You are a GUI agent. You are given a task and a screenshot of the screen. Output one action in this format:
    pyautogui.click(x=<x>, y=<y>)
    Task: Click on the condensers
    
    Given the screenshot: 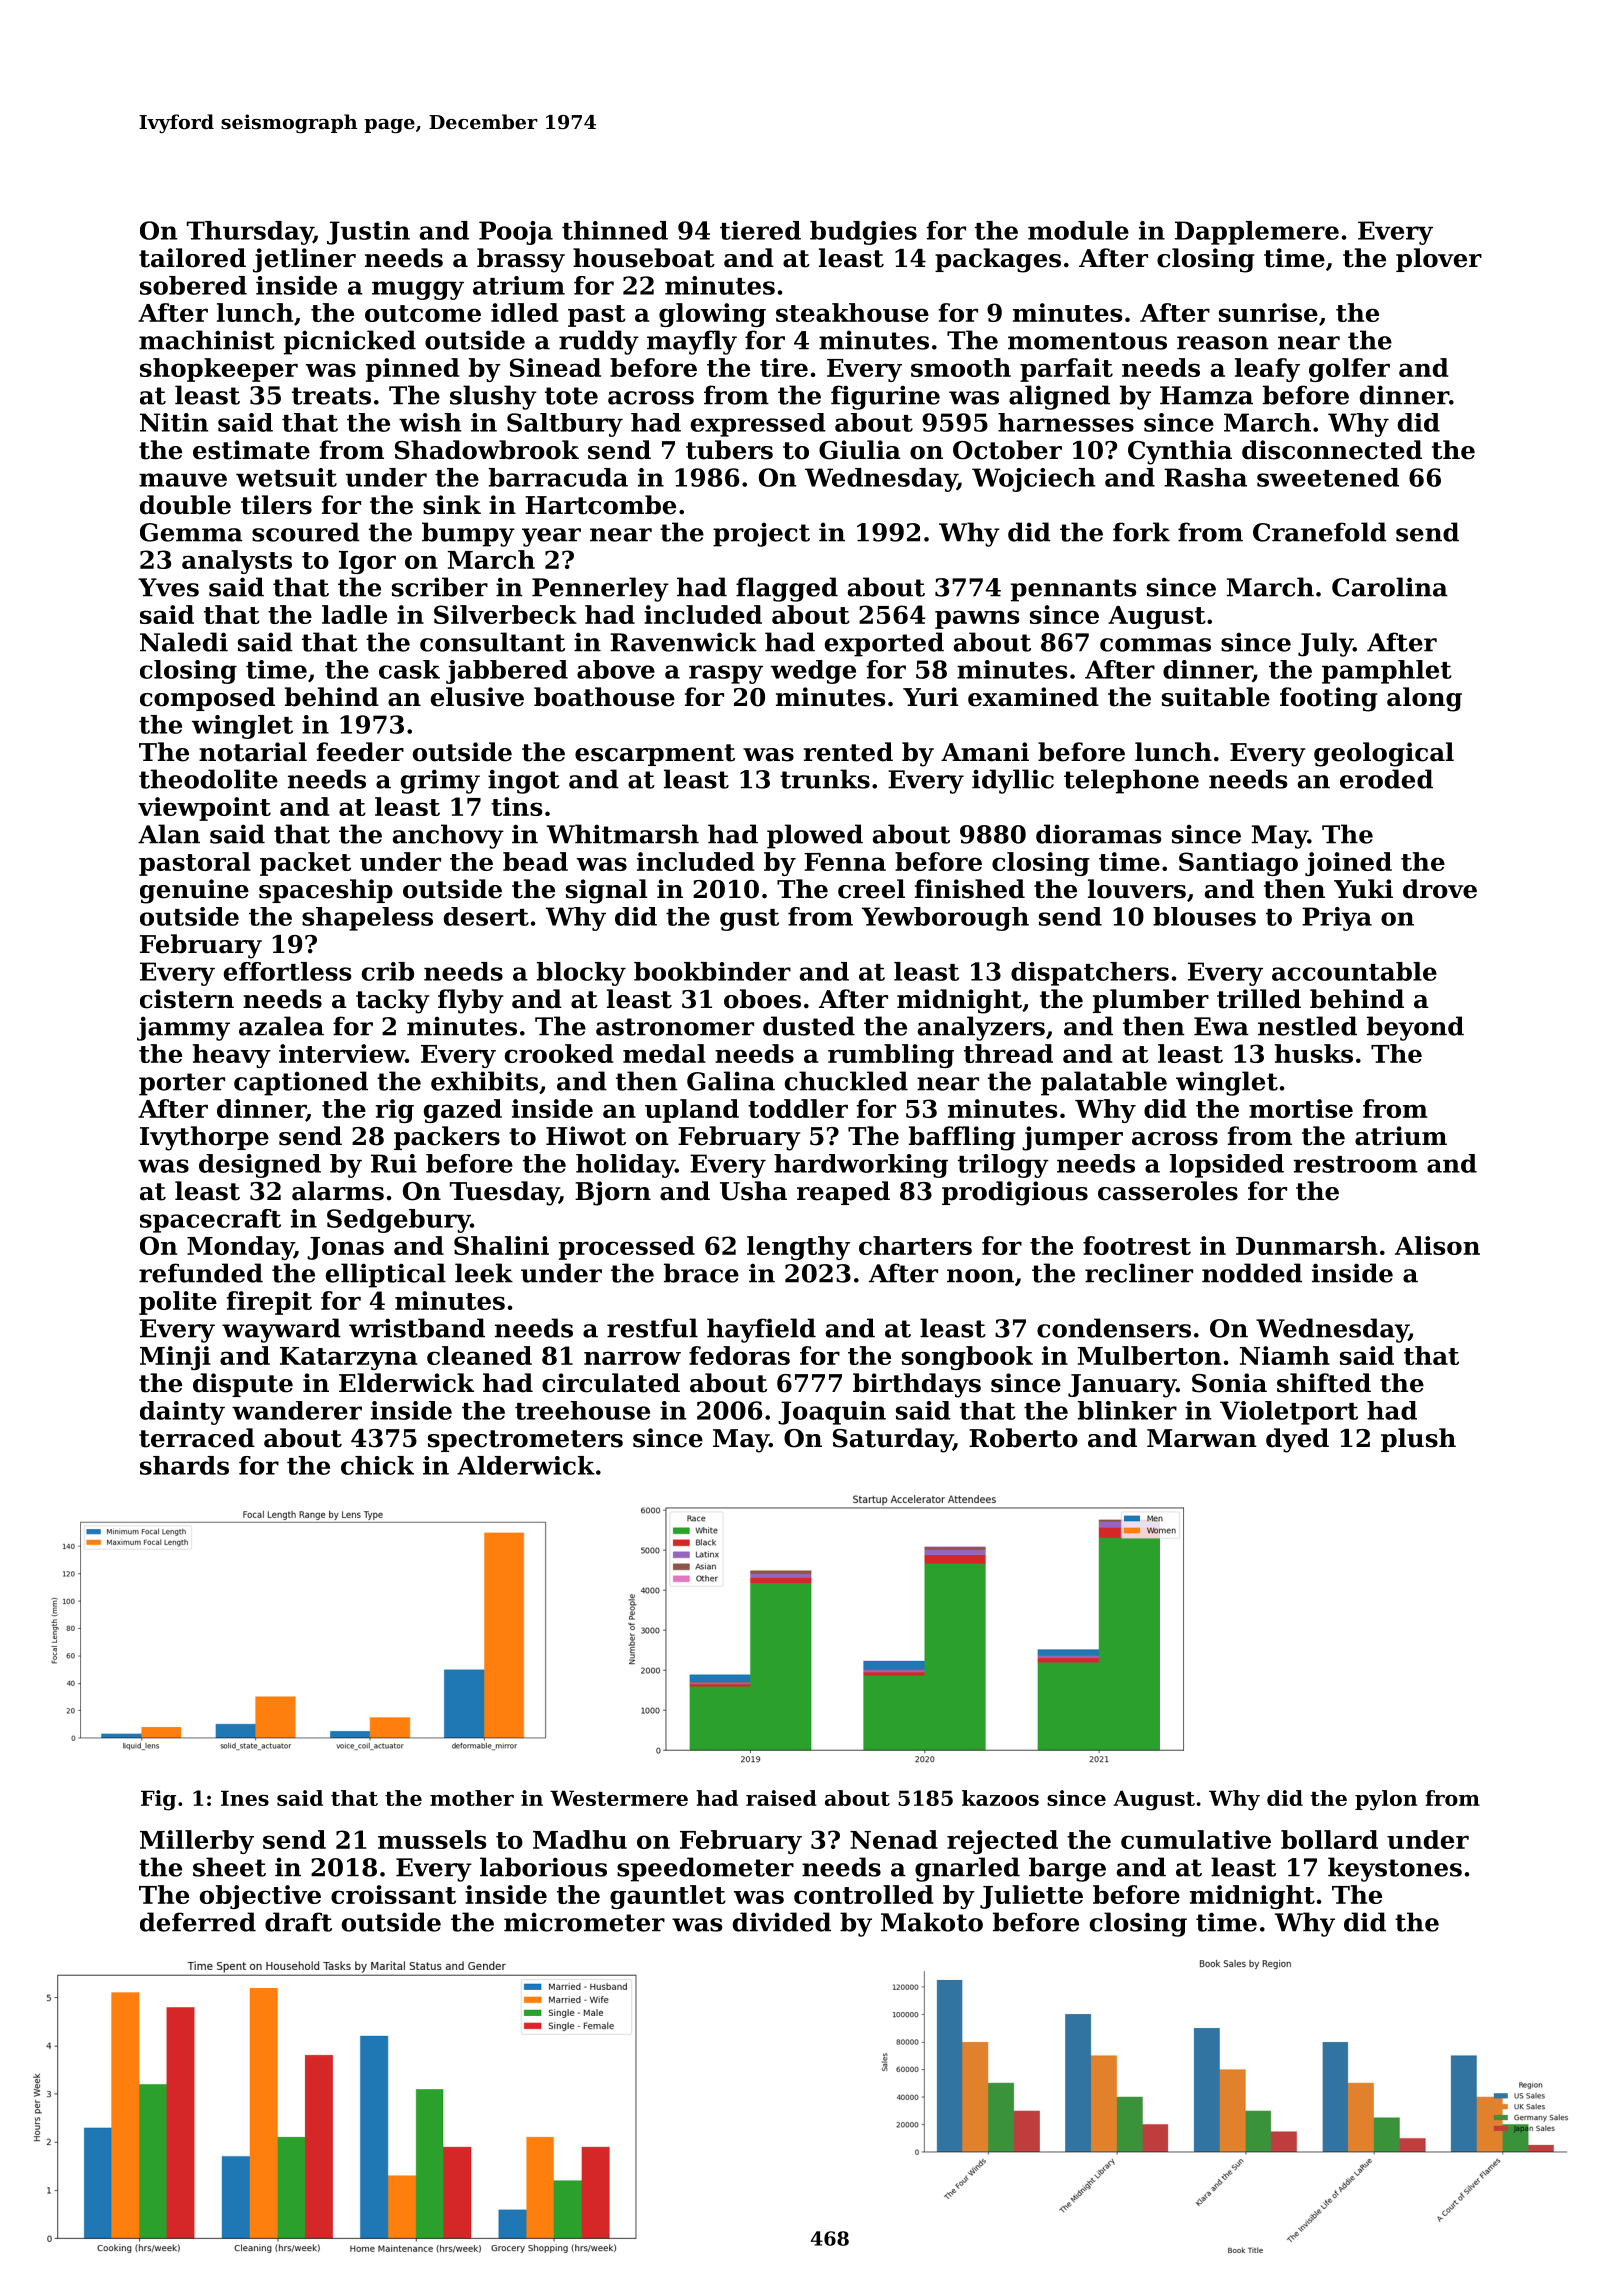 What is the action you would take?
    pyautogui.click(x=1114, y=1328)
